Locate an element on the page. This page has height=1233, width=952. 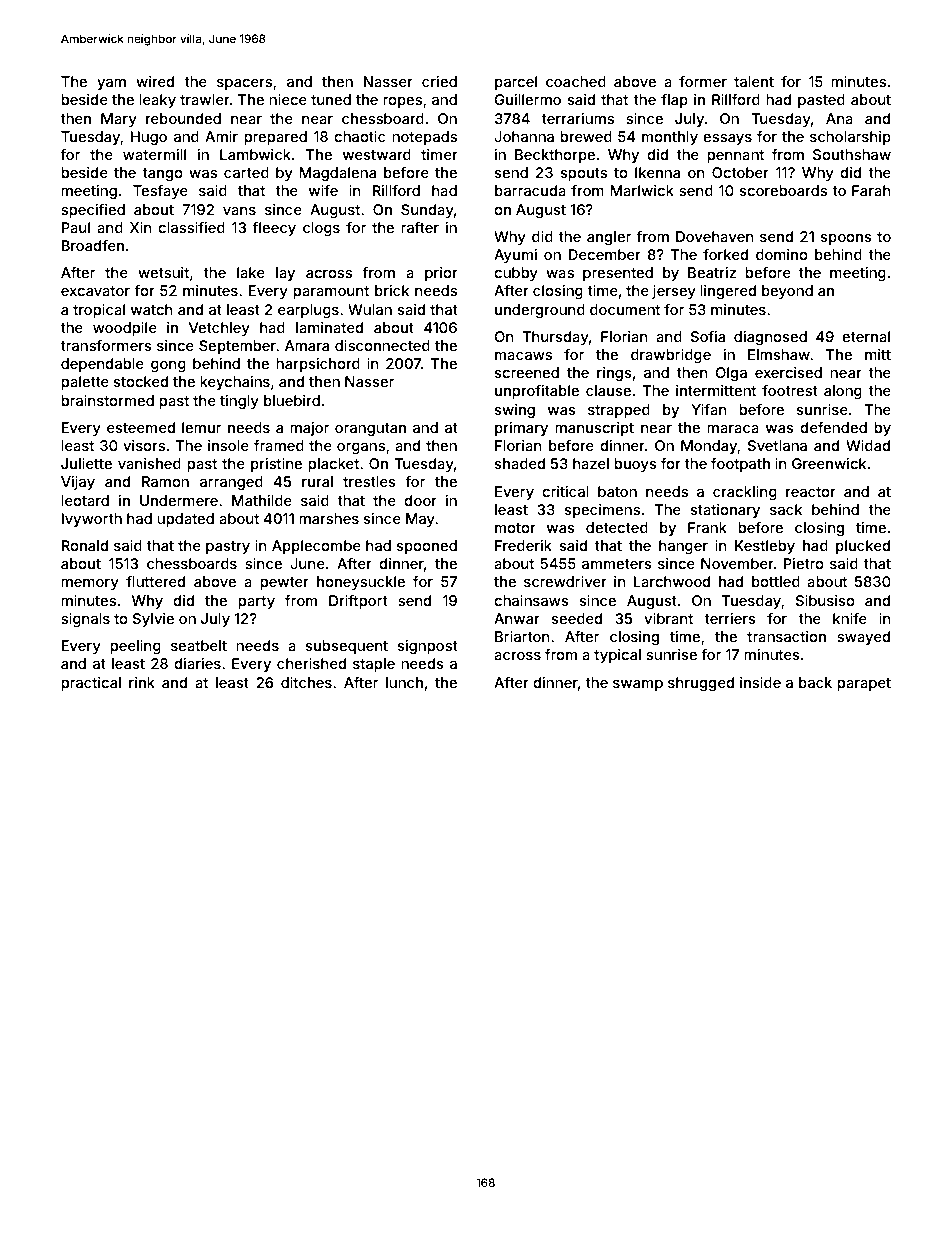
cherished is located at coordinates (311, 663).
